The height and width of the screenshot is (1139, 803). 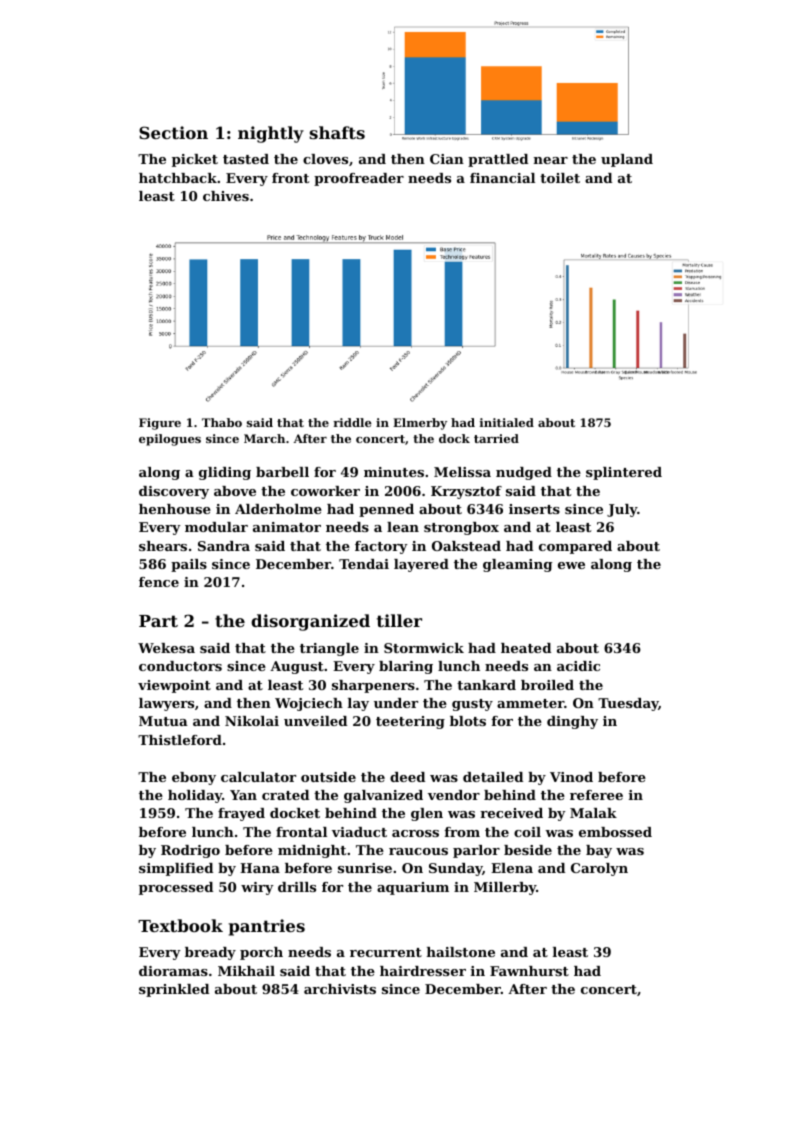 I want to click on ewe, so click(x=571, y=565).
